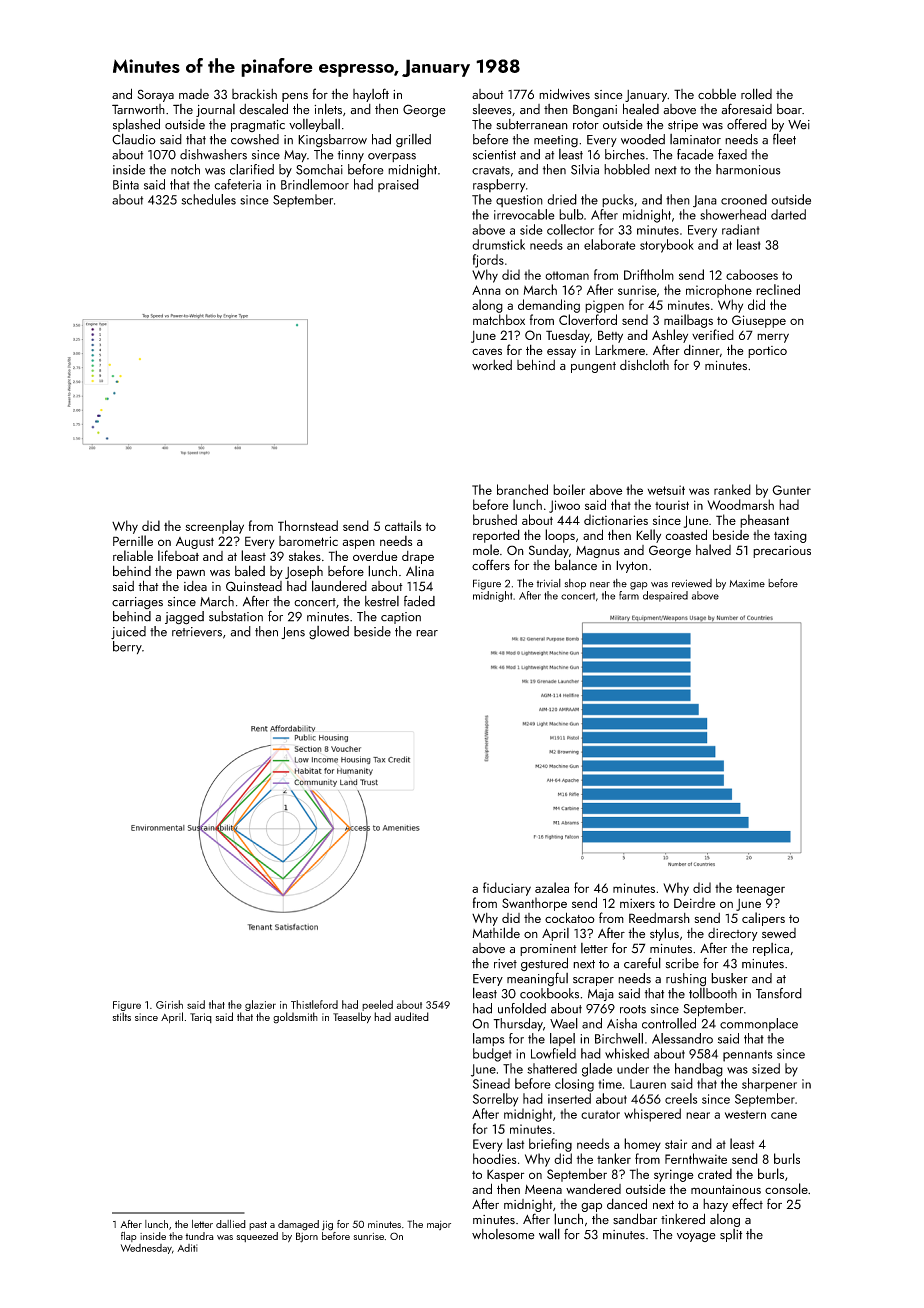 The height and width of the document is (1308, 924). Describe the element at coordinates (717, 94) in the document. I see `cobble` at that location.
